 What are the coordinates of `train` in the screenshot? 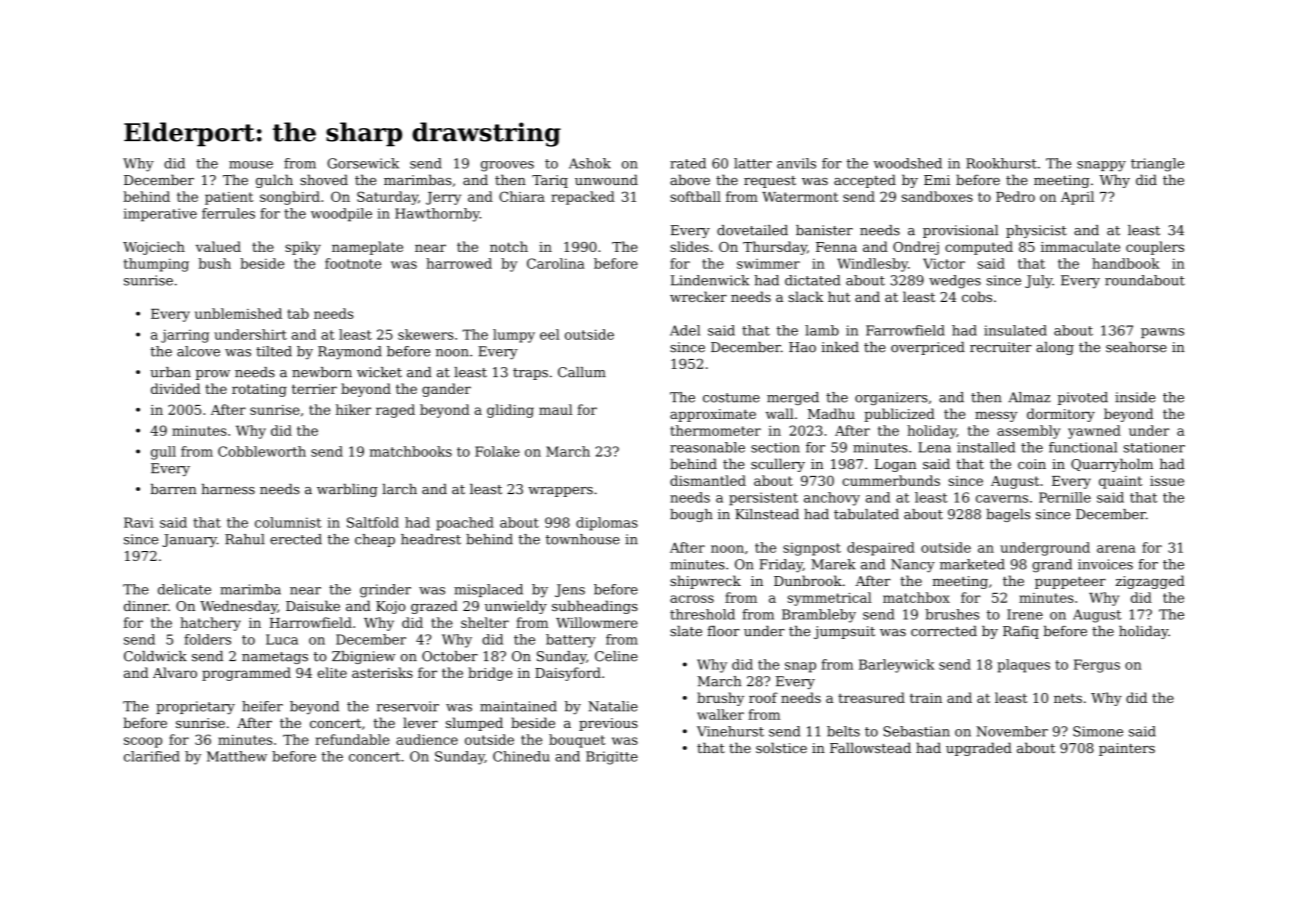 It's located at (926, 698).
